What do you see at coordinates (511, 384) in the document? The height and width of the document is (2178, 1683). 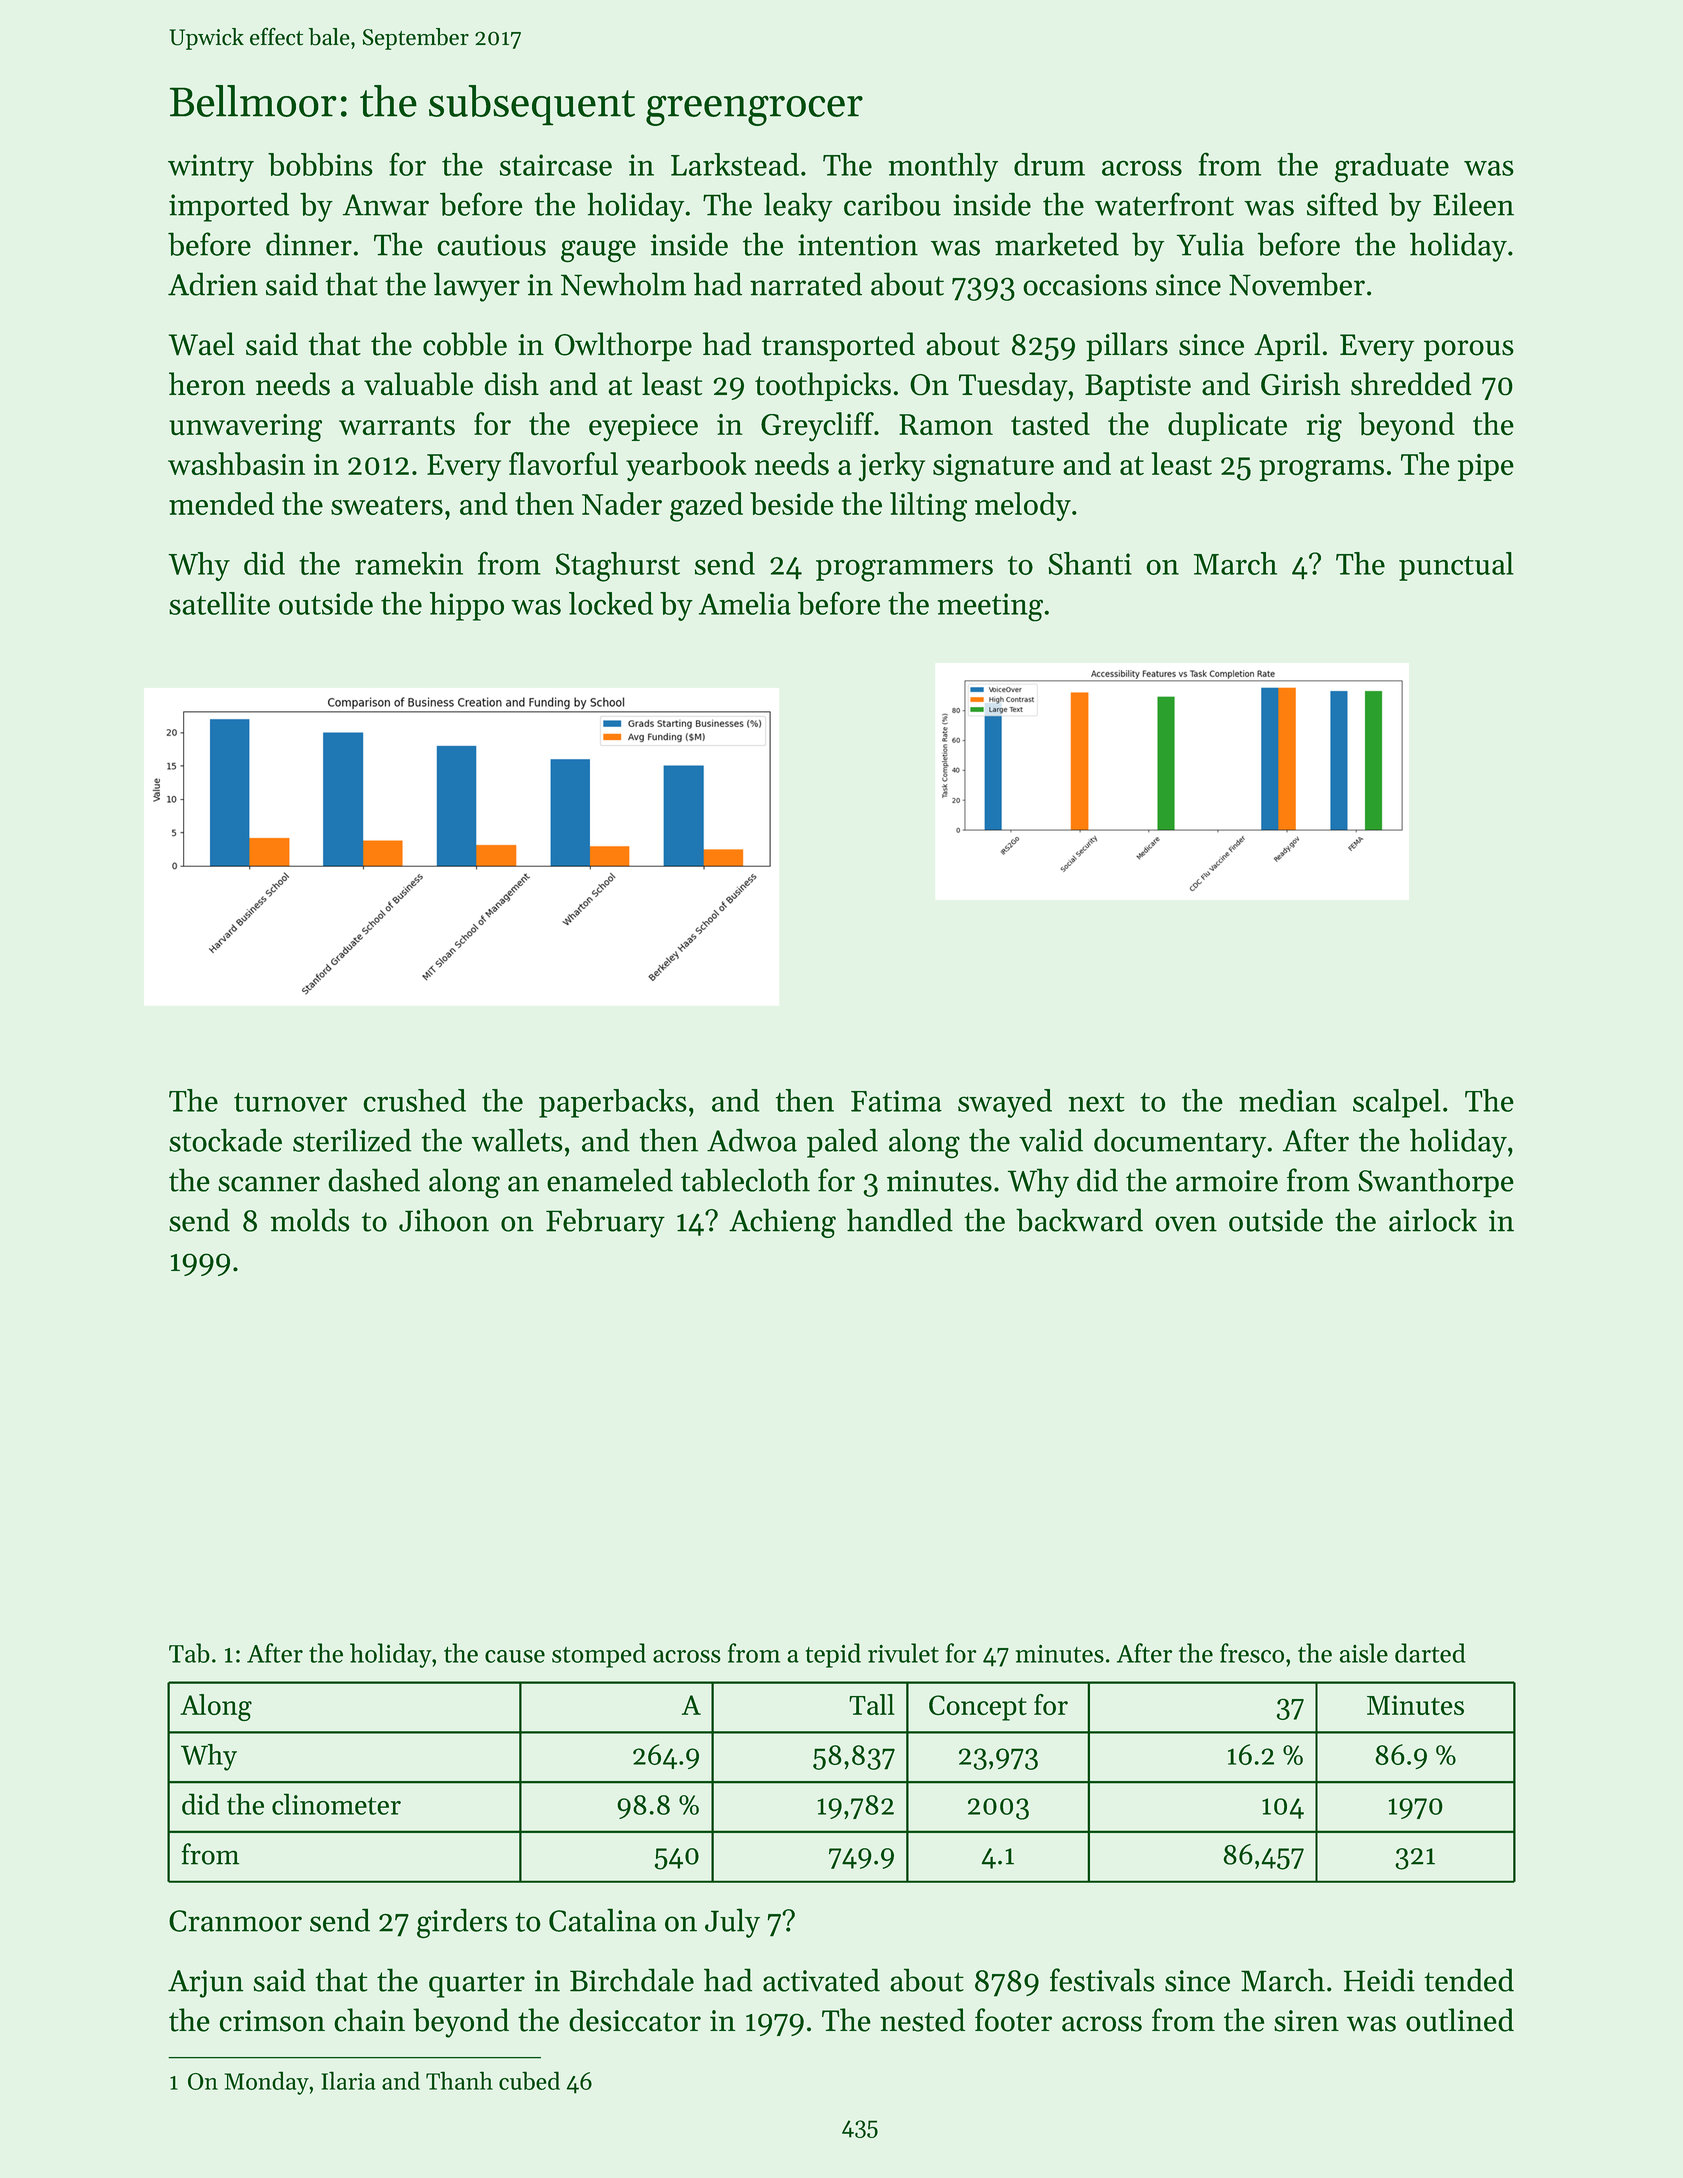 I see `dish` at bounding box center [511, 384].
